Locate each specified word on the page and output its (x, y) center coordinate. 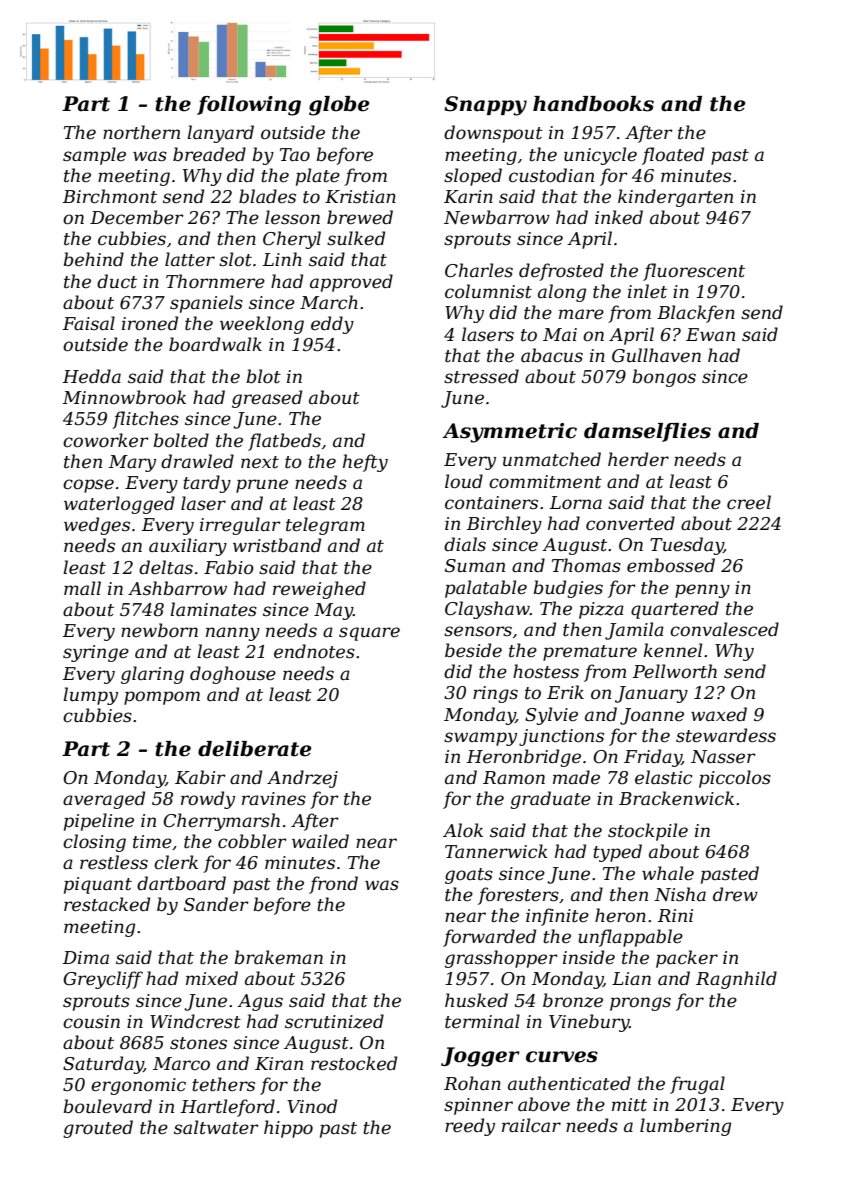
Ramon (514, 777)
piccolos (735, 779)
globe (339, 106)
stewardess (726, 735)
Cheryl (292, 240)
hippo (288, 1129)
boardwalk (215, 344)
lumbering (685, 1127)
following (249, 106)
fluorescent (694, 272)
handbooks (593, 104)
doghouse (233, 675)
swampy (480, 739)
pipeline (99, 822)
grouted (98, 1129)
